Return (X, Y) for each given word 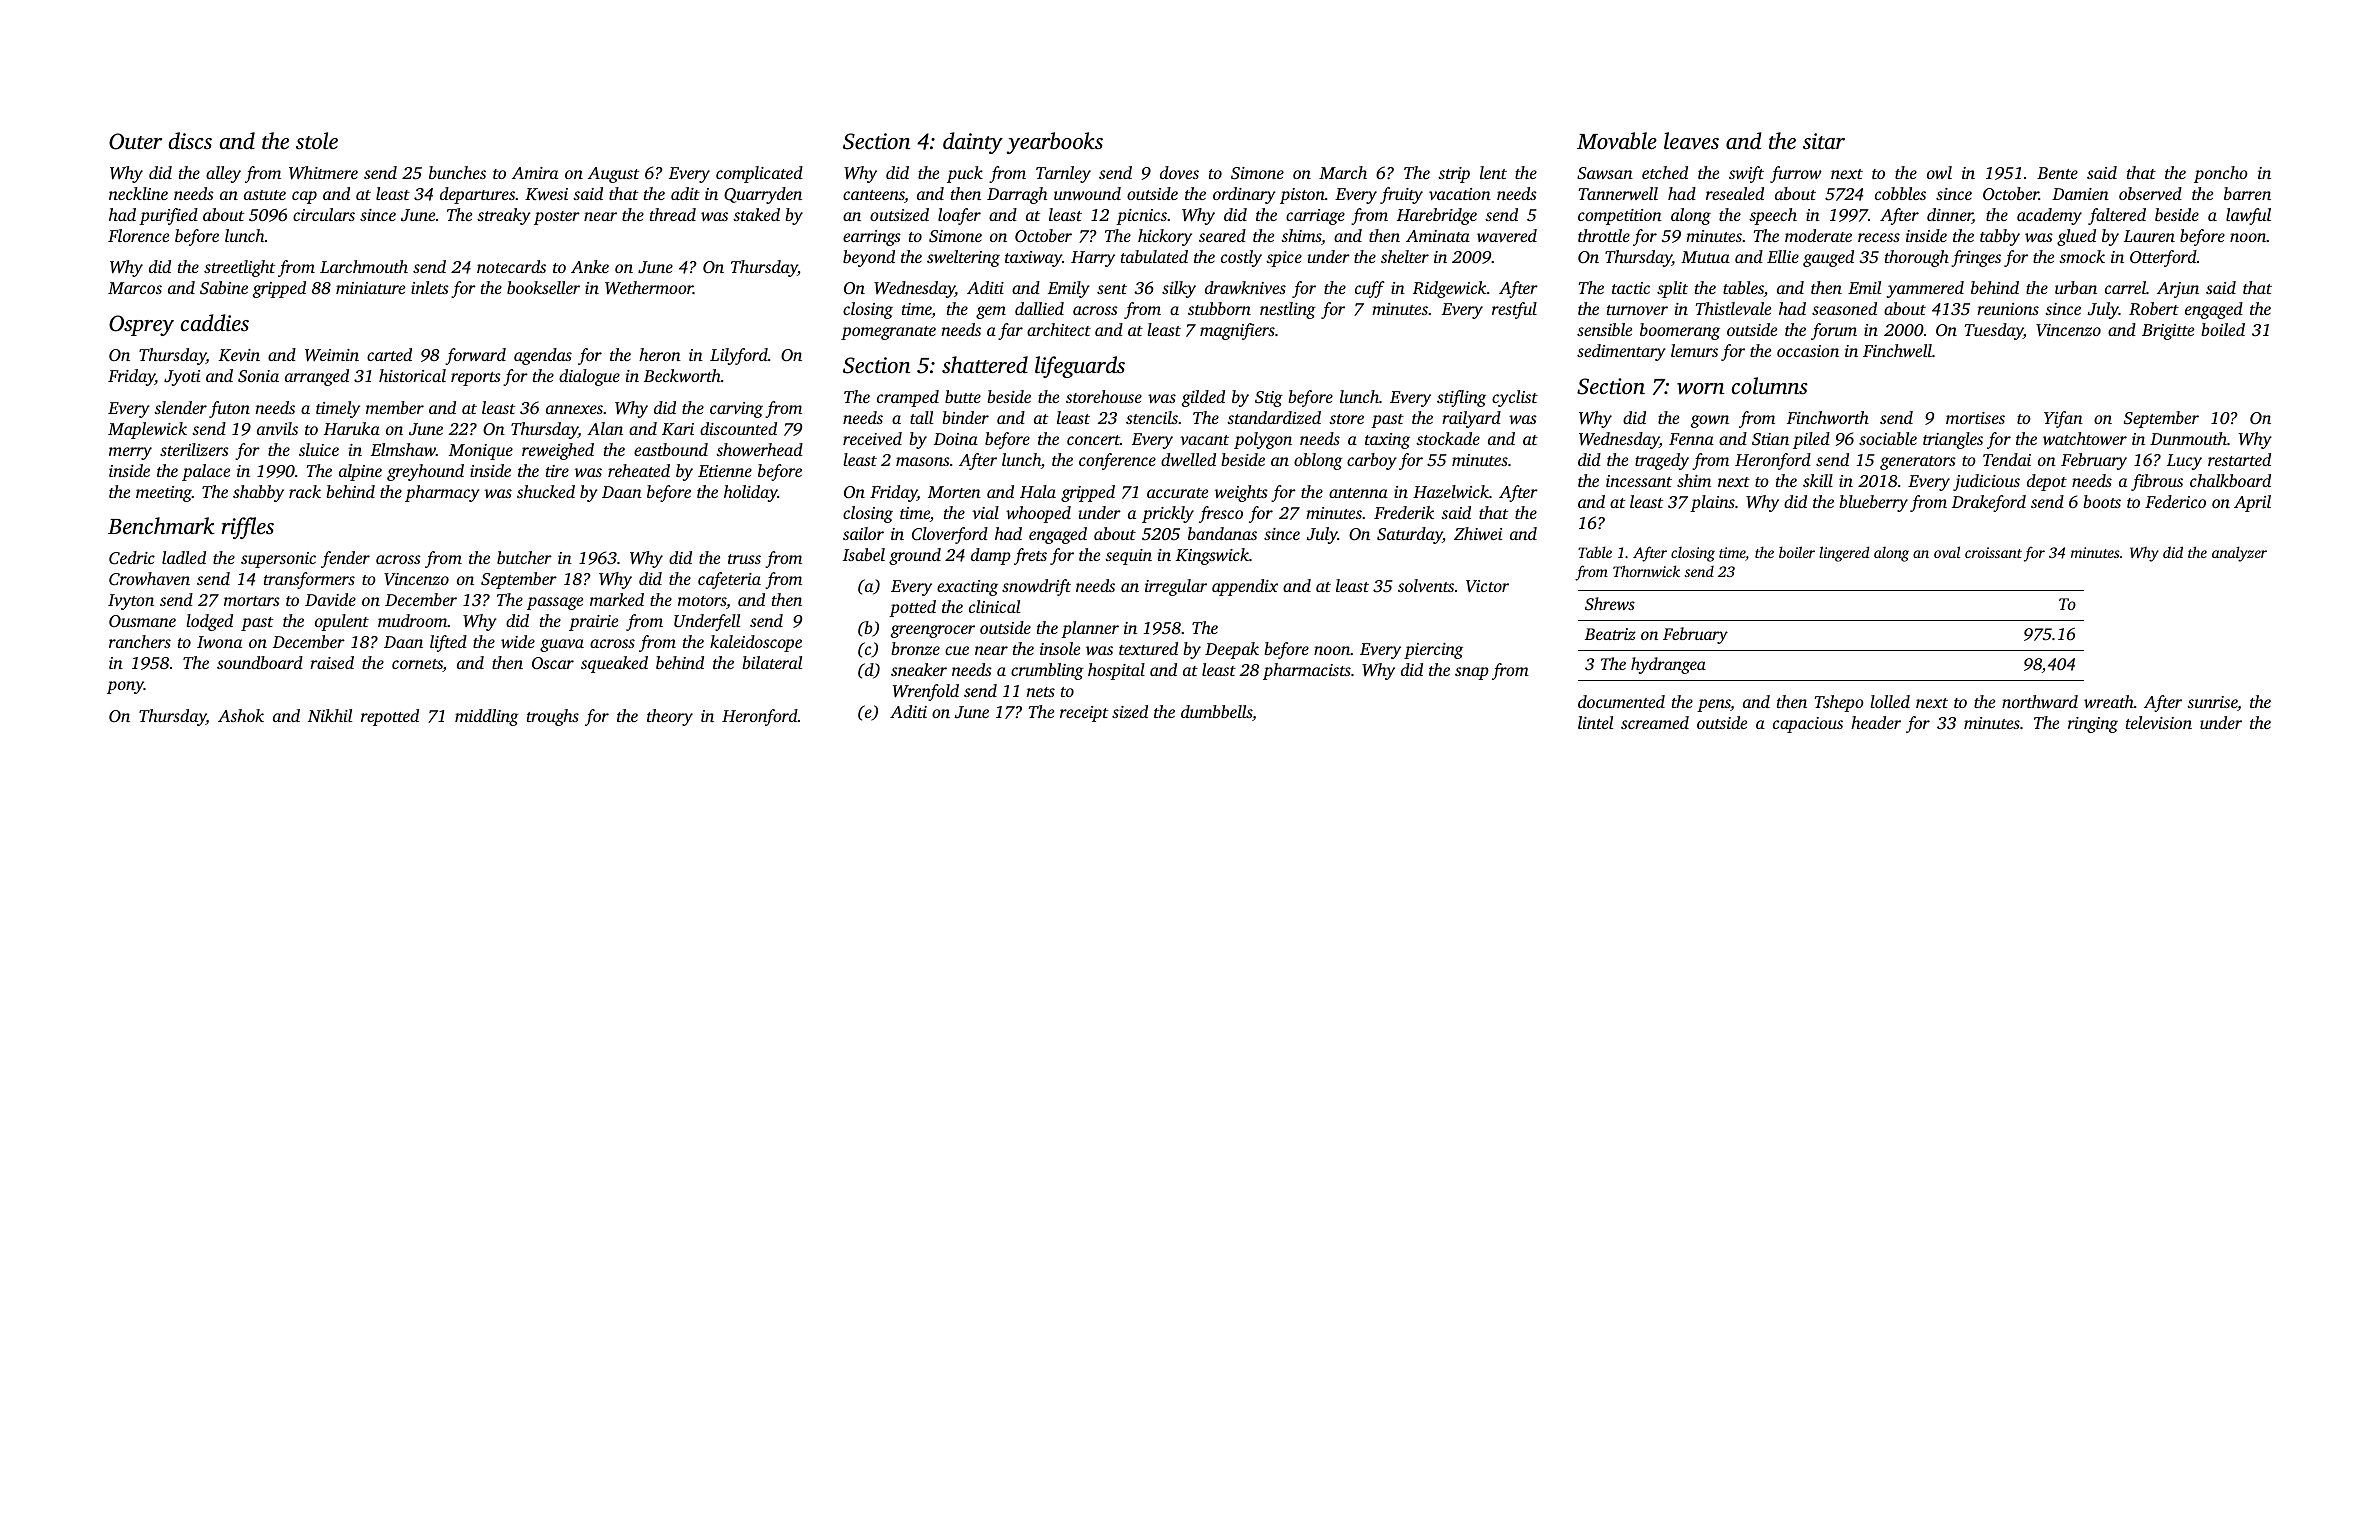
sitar (1824, 141)
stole (317, 140)
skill (1818, 480)
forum (1834, 331)
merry (130, 453)
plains (1712, 503)
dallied (1039, 308)
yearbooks (1055, 143)
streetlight (239, 268)
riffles (248, 528)
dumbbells (1216, 711)
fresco (1221, 514)
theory (670, 717)
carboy (1372, 461)
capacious (1808, 725)
